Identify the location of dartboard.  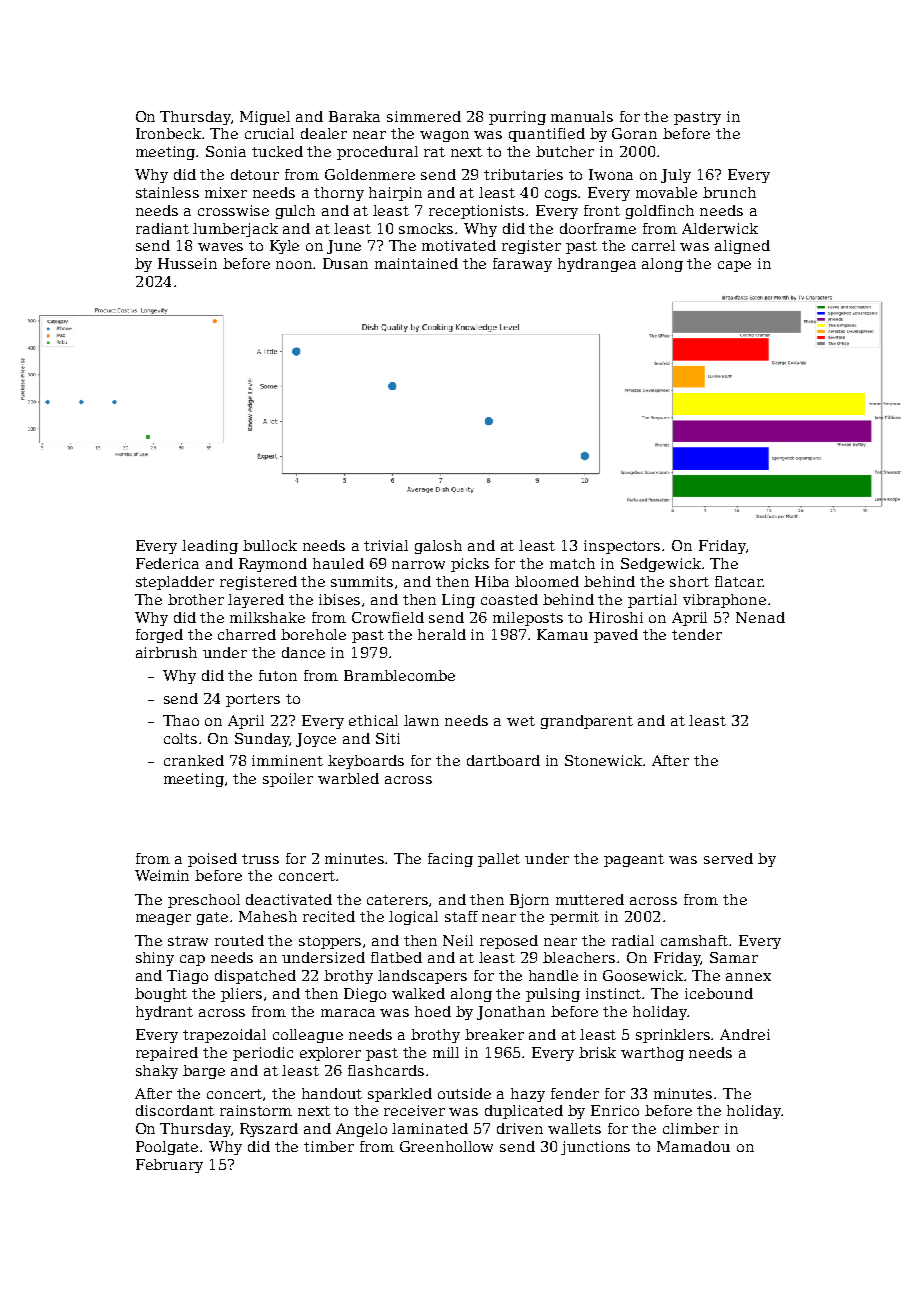
(503, 760).
